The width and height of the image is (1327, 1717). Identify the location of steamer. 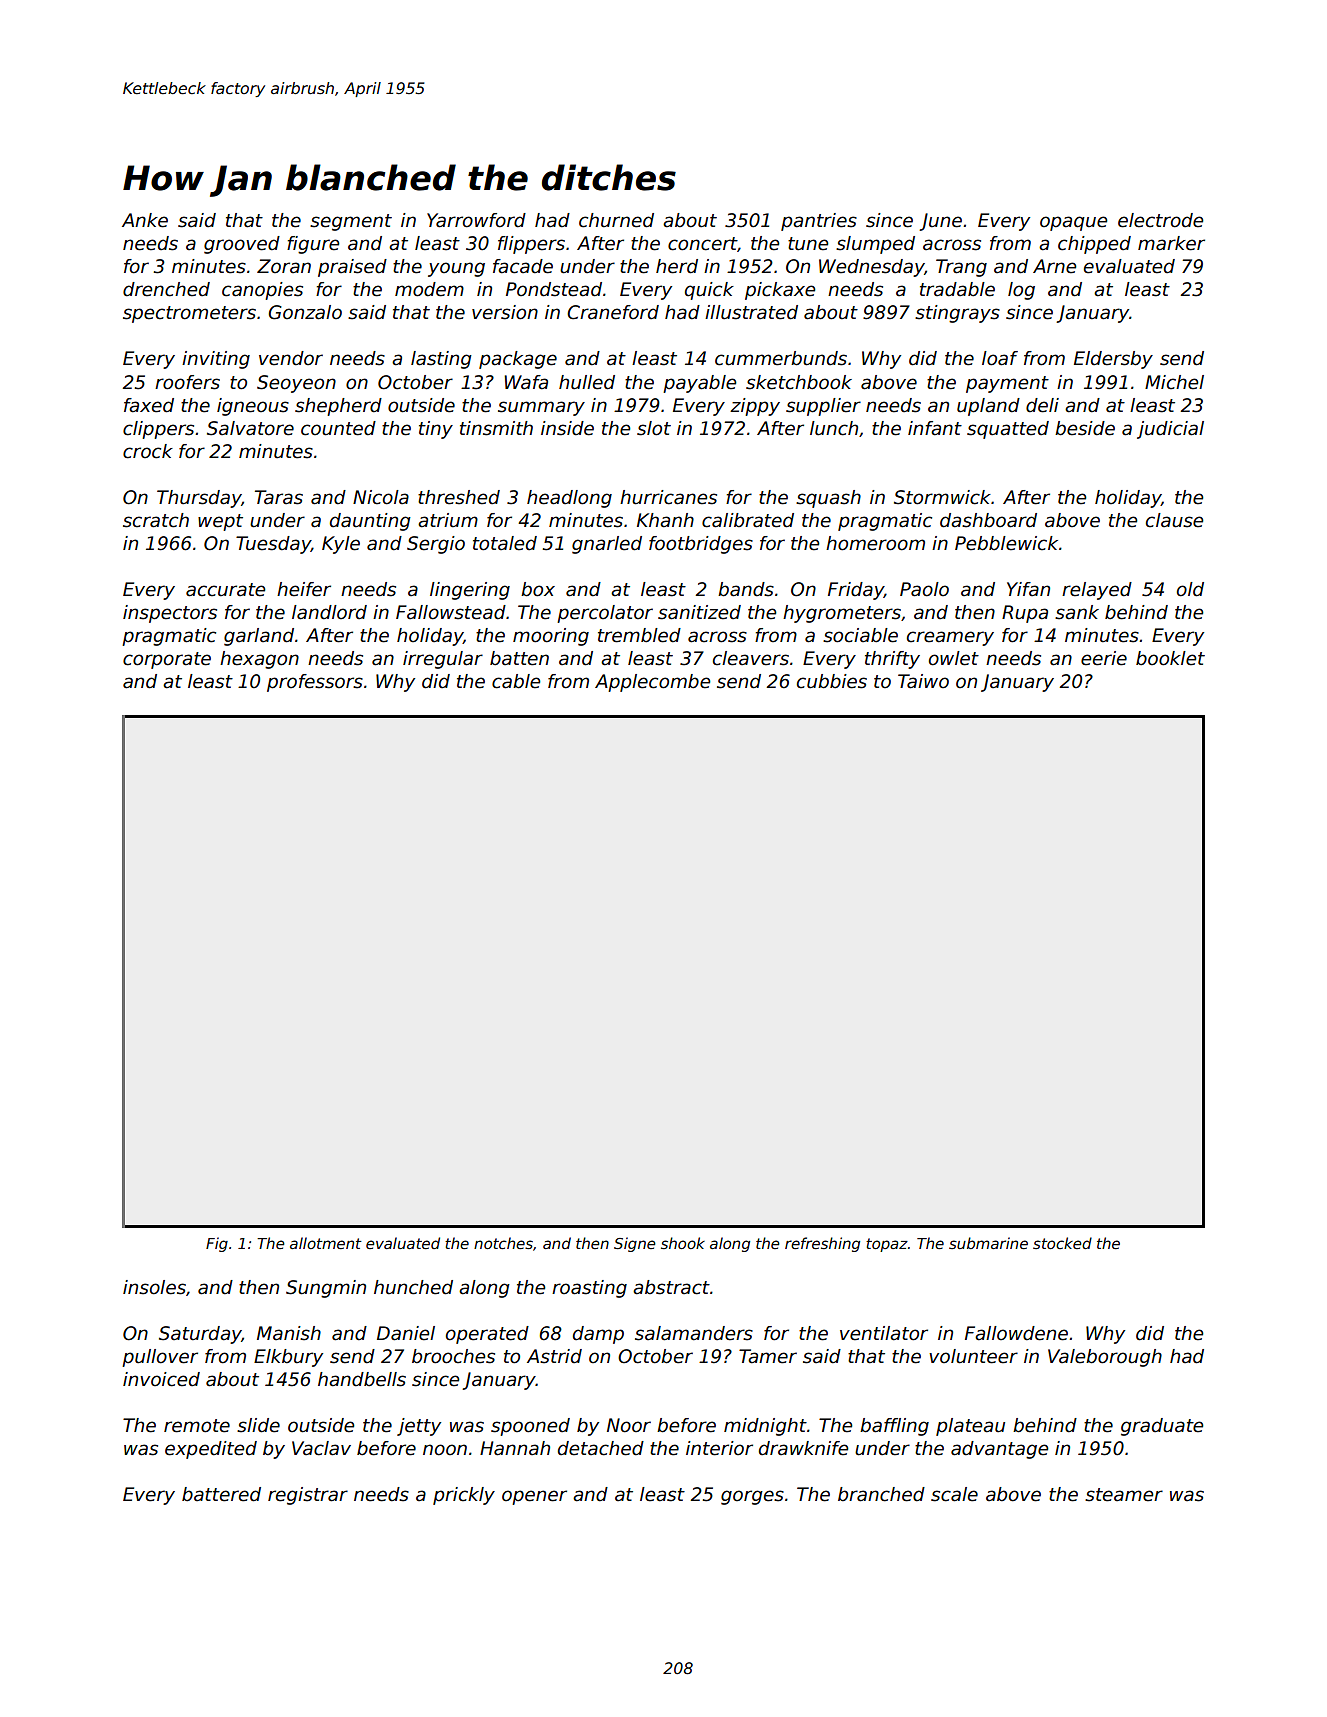
(1124, 1495).
